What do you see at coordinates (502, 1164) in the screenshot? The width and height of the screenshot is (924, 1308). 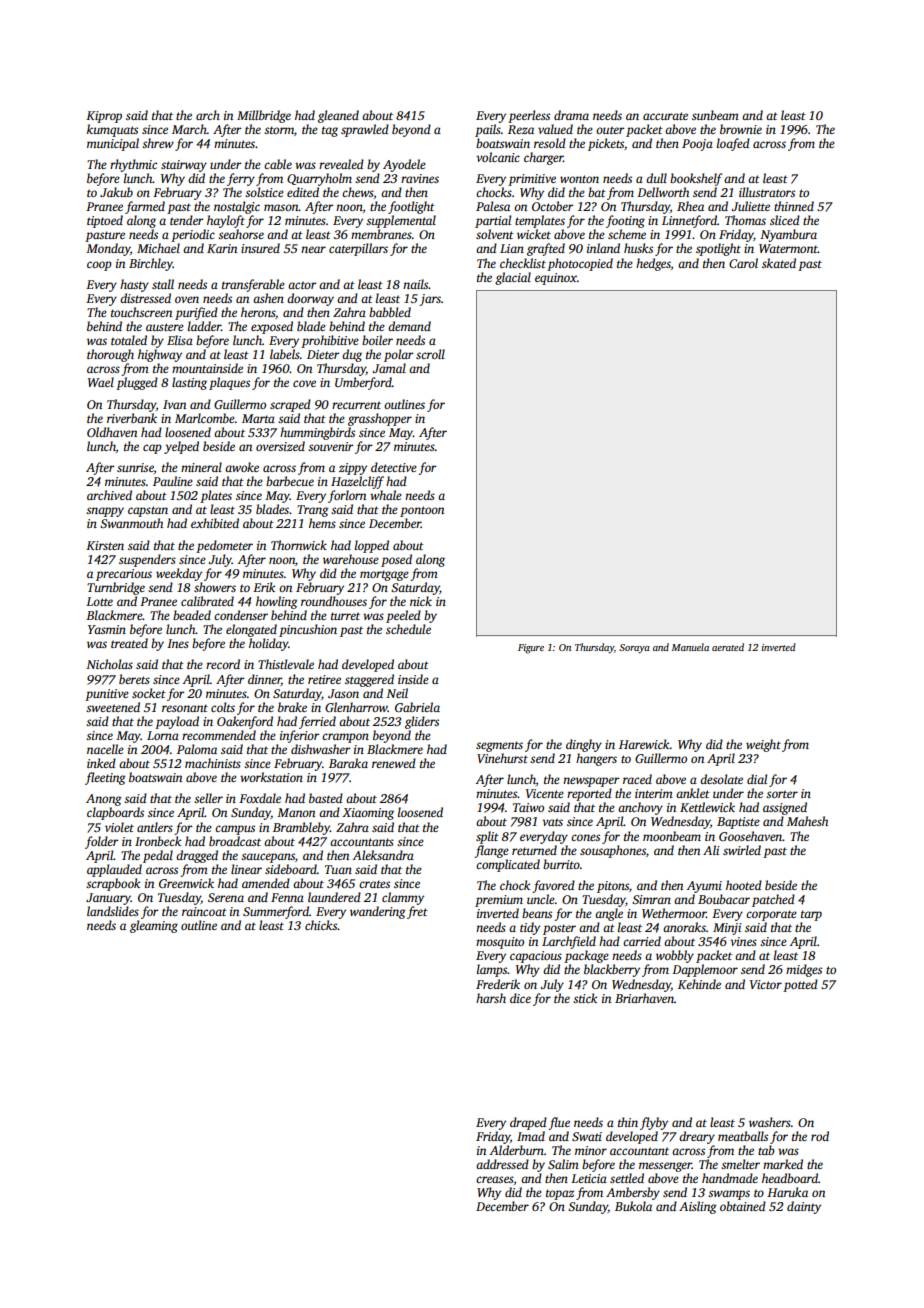 I see `addressed` at bounding box center [502, 1164].
